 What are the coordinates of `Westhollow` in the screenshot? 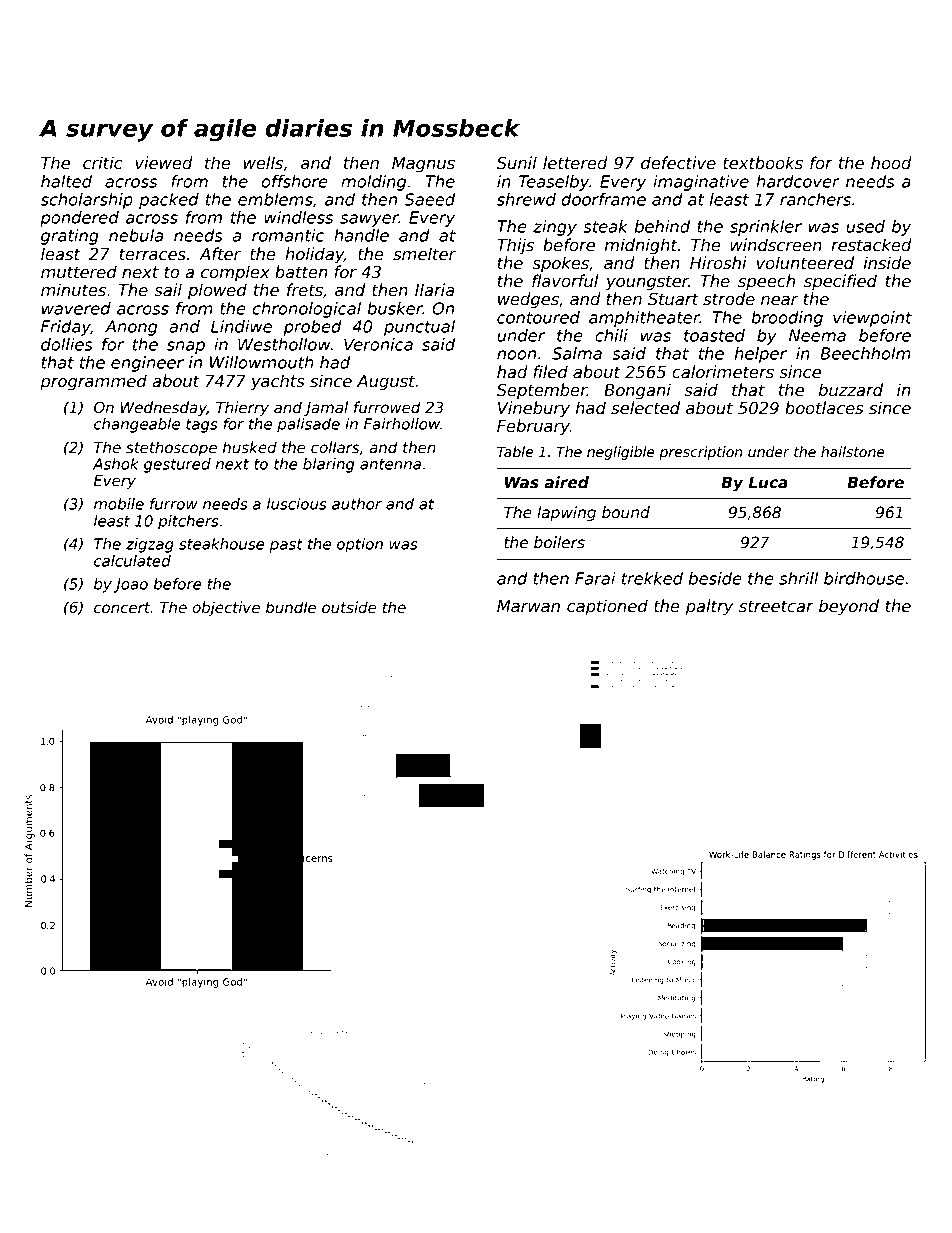 It's located at (284, 344).
